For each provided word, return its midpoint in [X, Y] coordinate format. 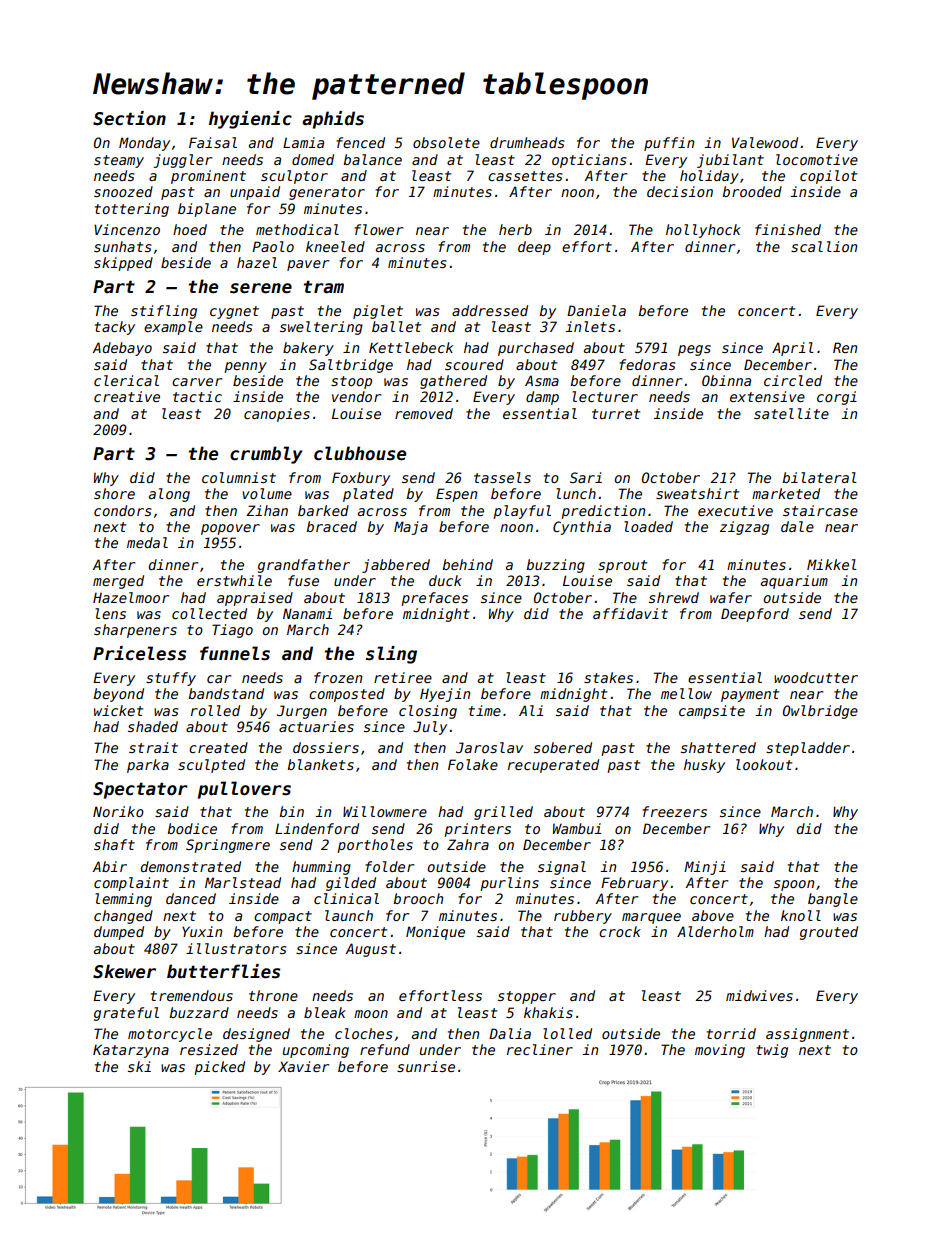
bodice [192, 828]
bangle [833, 900]
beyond [118, 695]
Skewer [124, 971]
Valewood [765, 142]
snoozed [123, 191]
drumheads [527, 142]
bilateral [819, 477]
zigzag [744, 528]
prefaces [434, 599]
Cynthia [582, 528]
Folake [473, 764]
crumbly [266, 455]
